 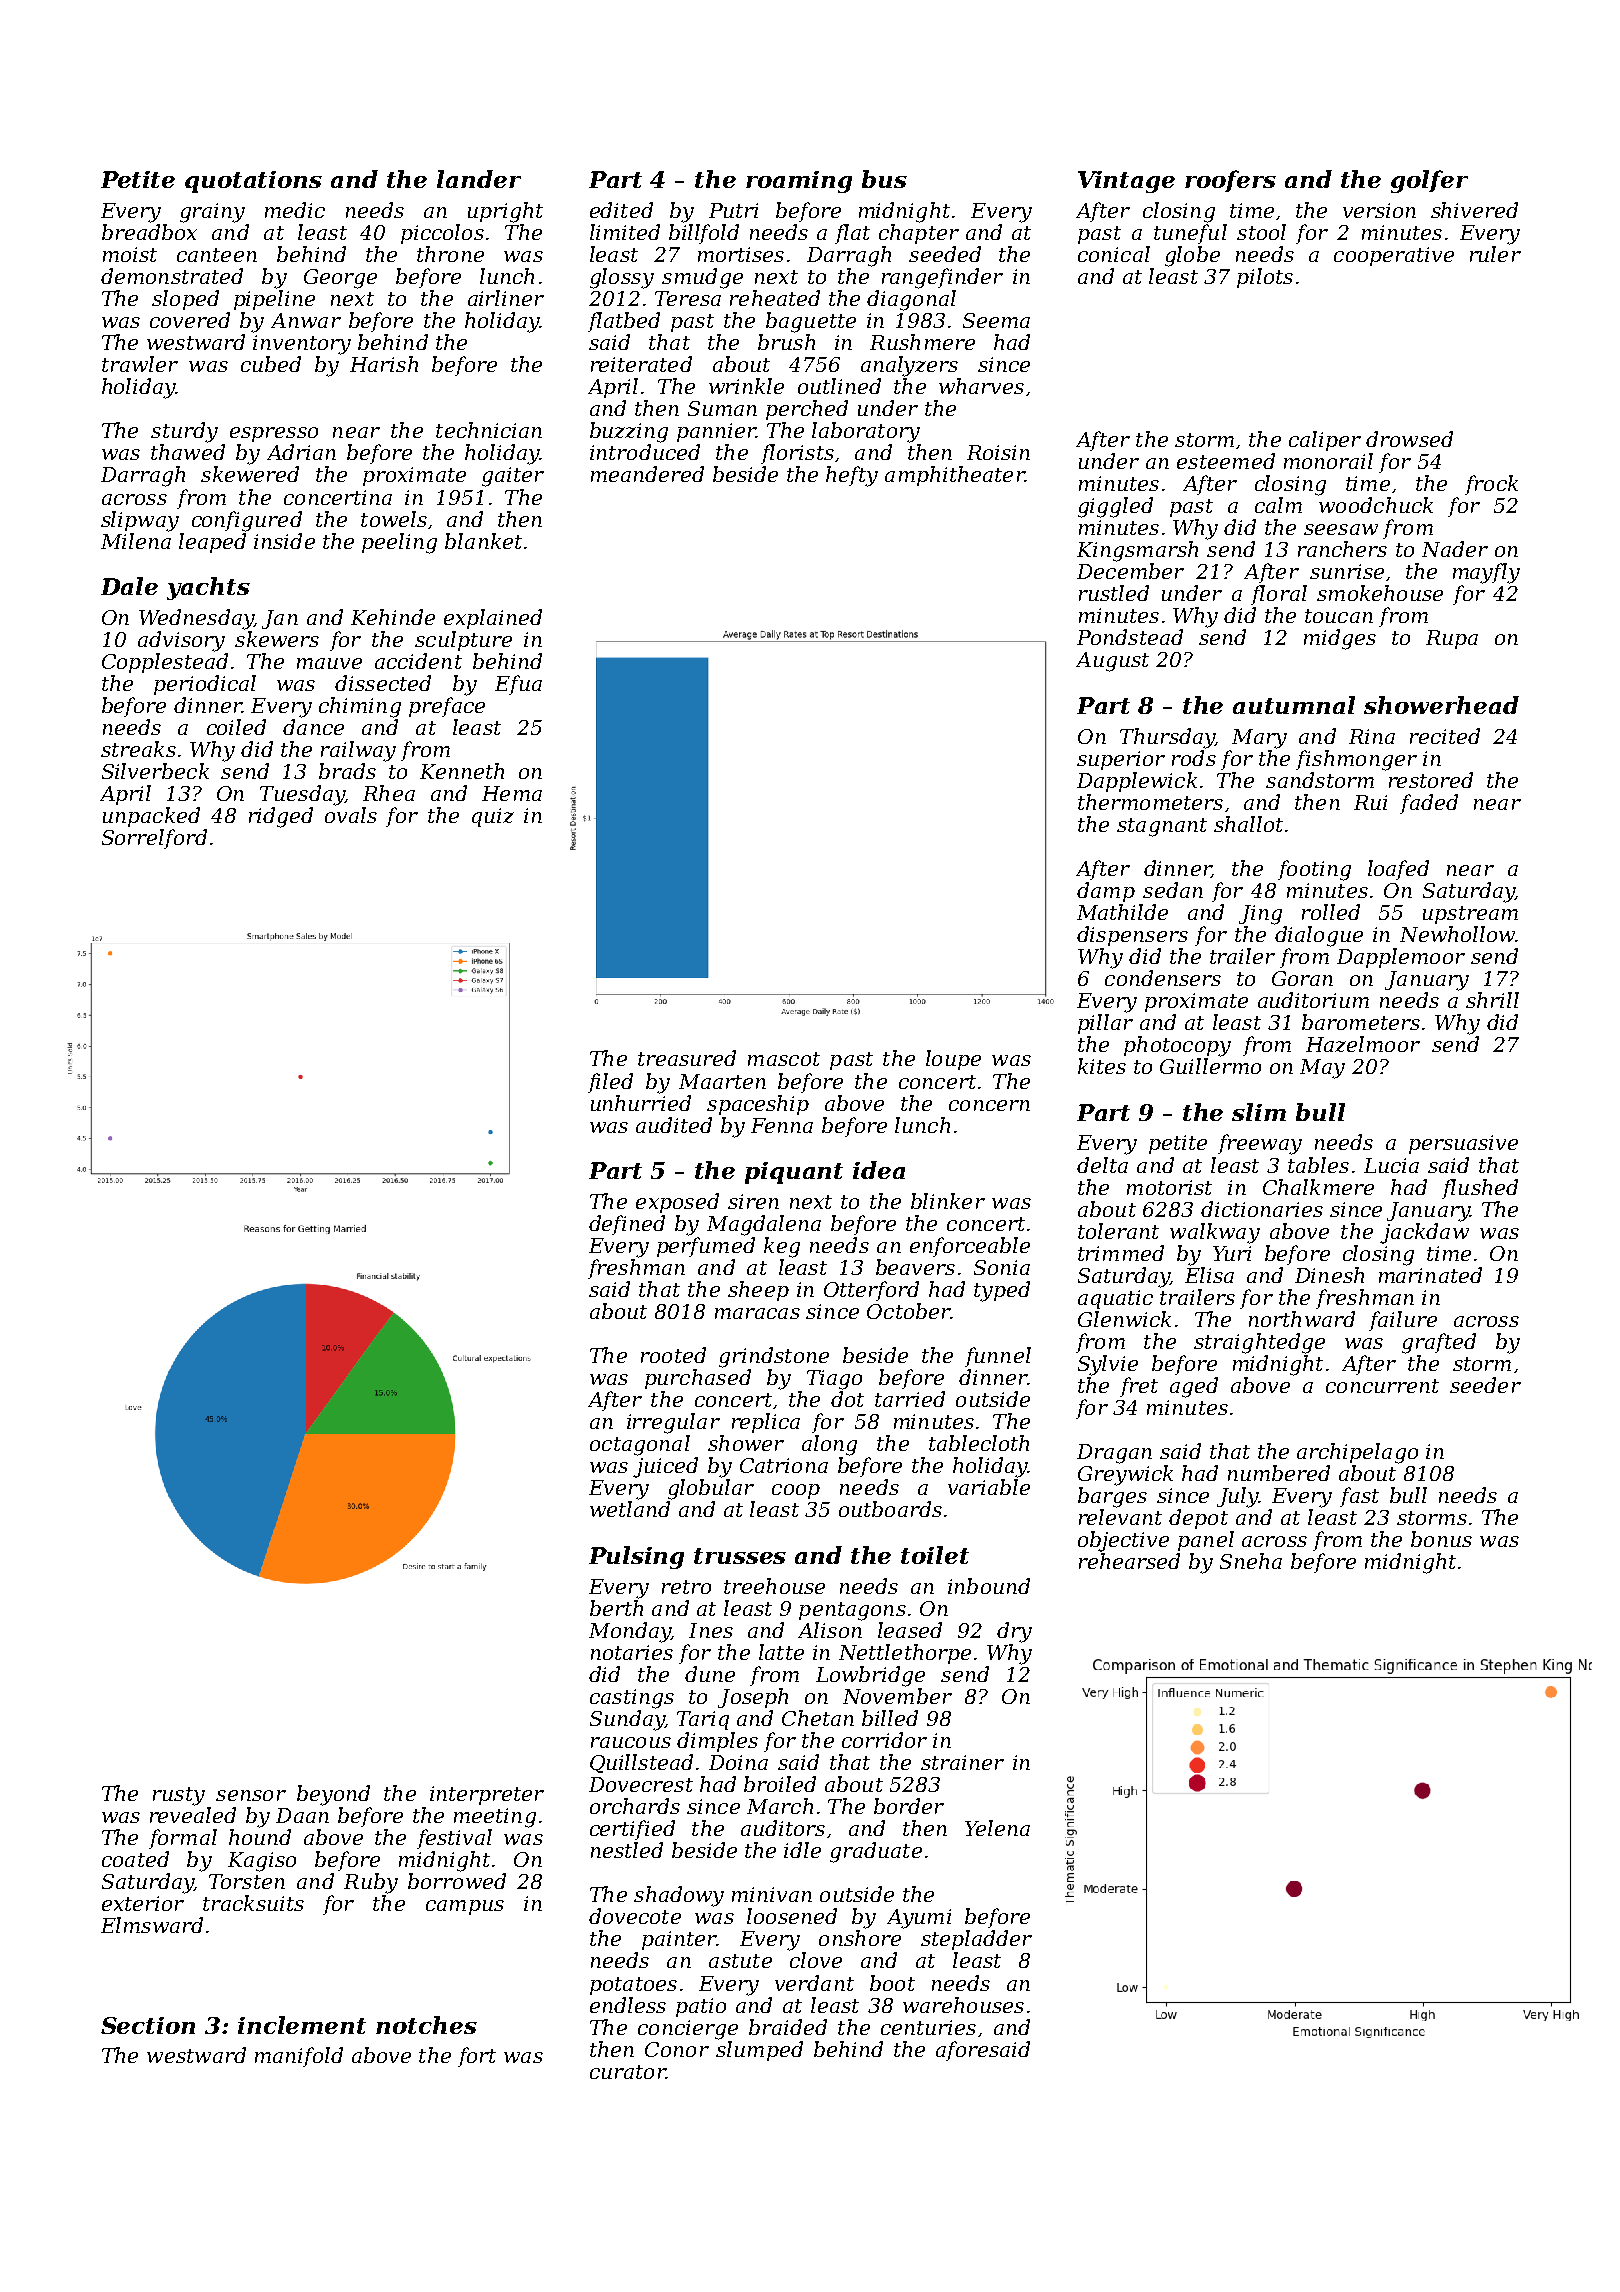 I want to click on numbered, so click(x=1279, y=1473).
